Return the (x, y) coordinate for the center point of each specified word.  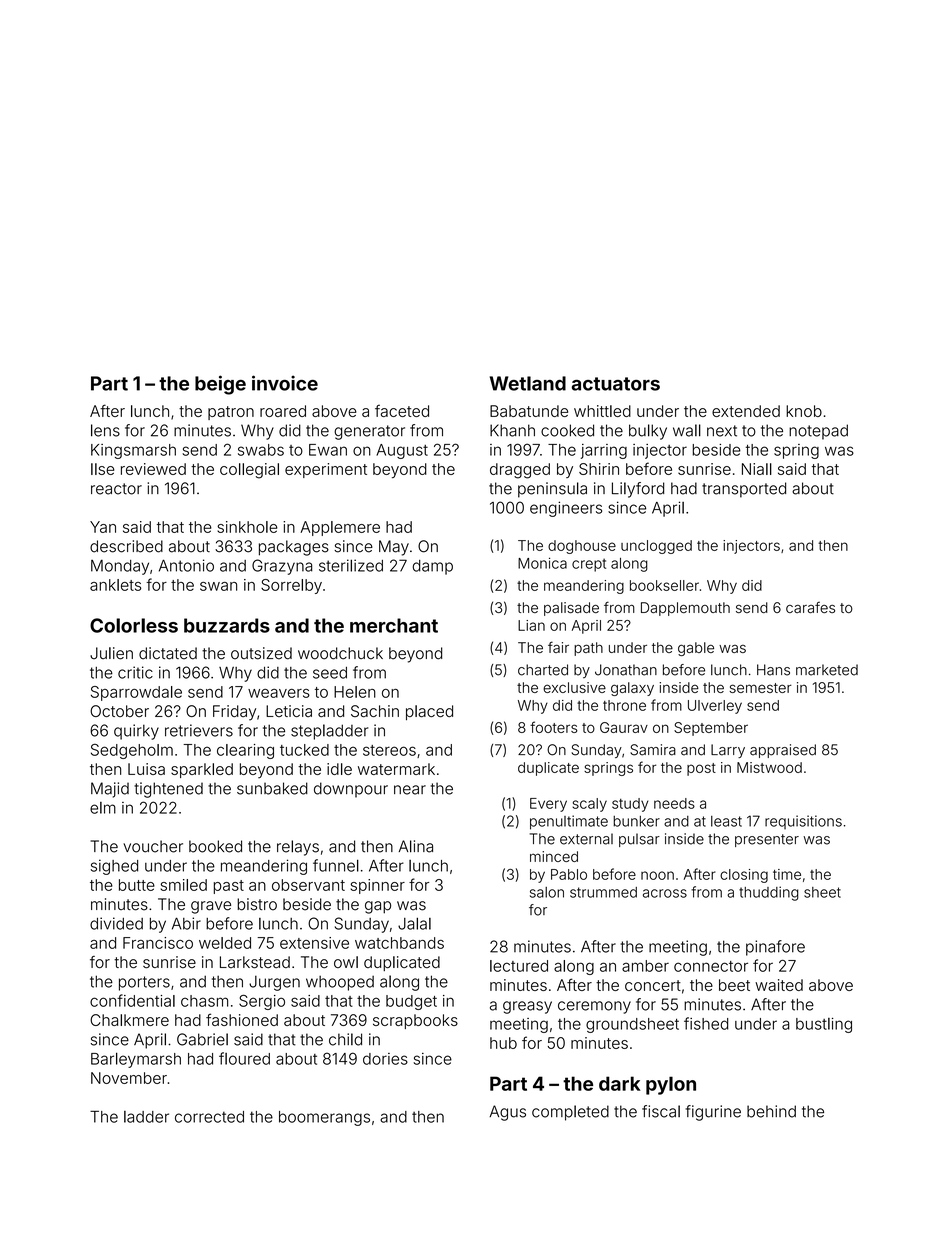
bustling (824, 1025)
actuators (616, 384)
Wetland (528, 383)
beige (220, 385)
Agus (507, 1113)
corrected (209, 1117)
